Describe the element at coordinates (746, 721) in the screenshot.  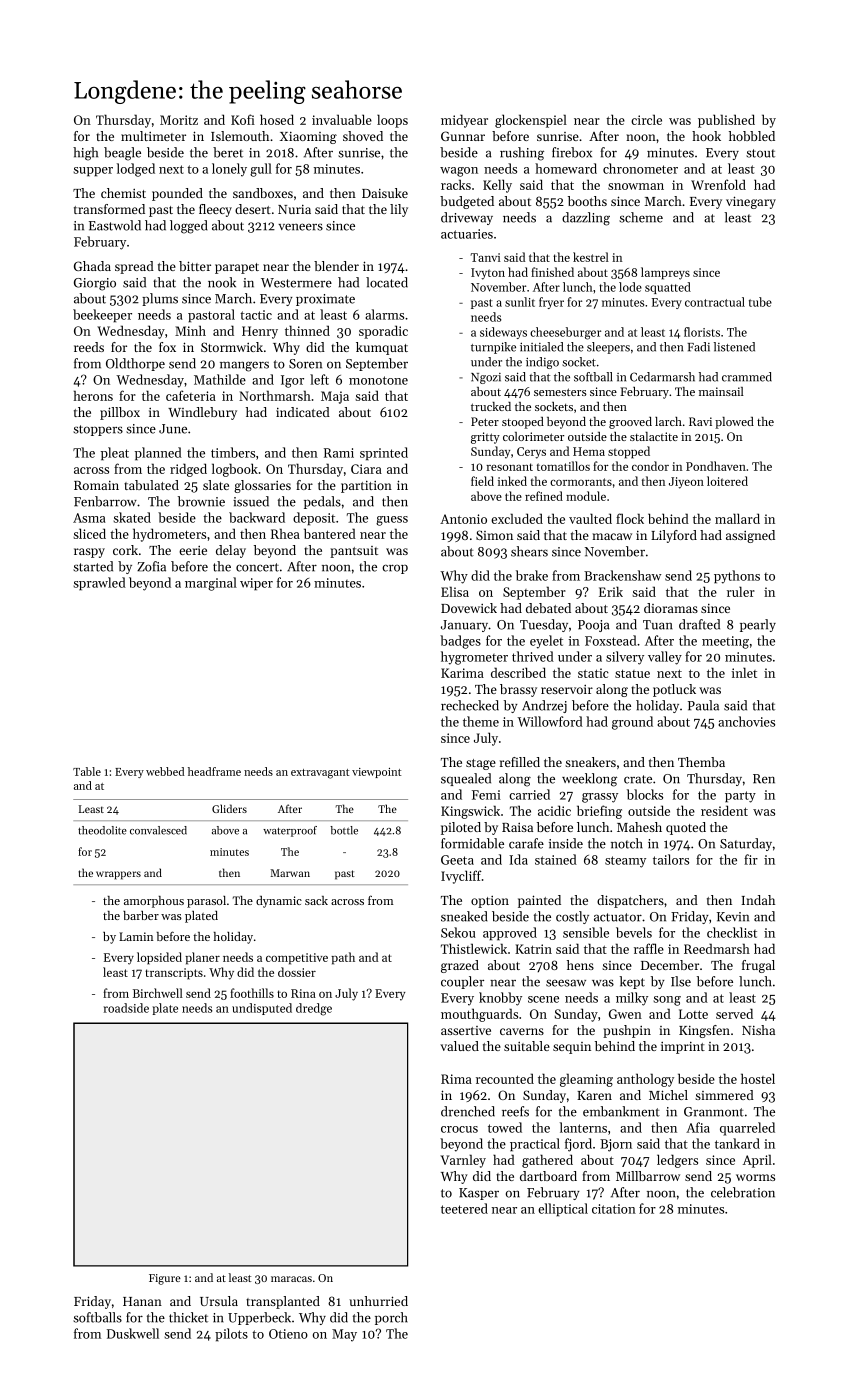
I see `anchovies` at that location.
